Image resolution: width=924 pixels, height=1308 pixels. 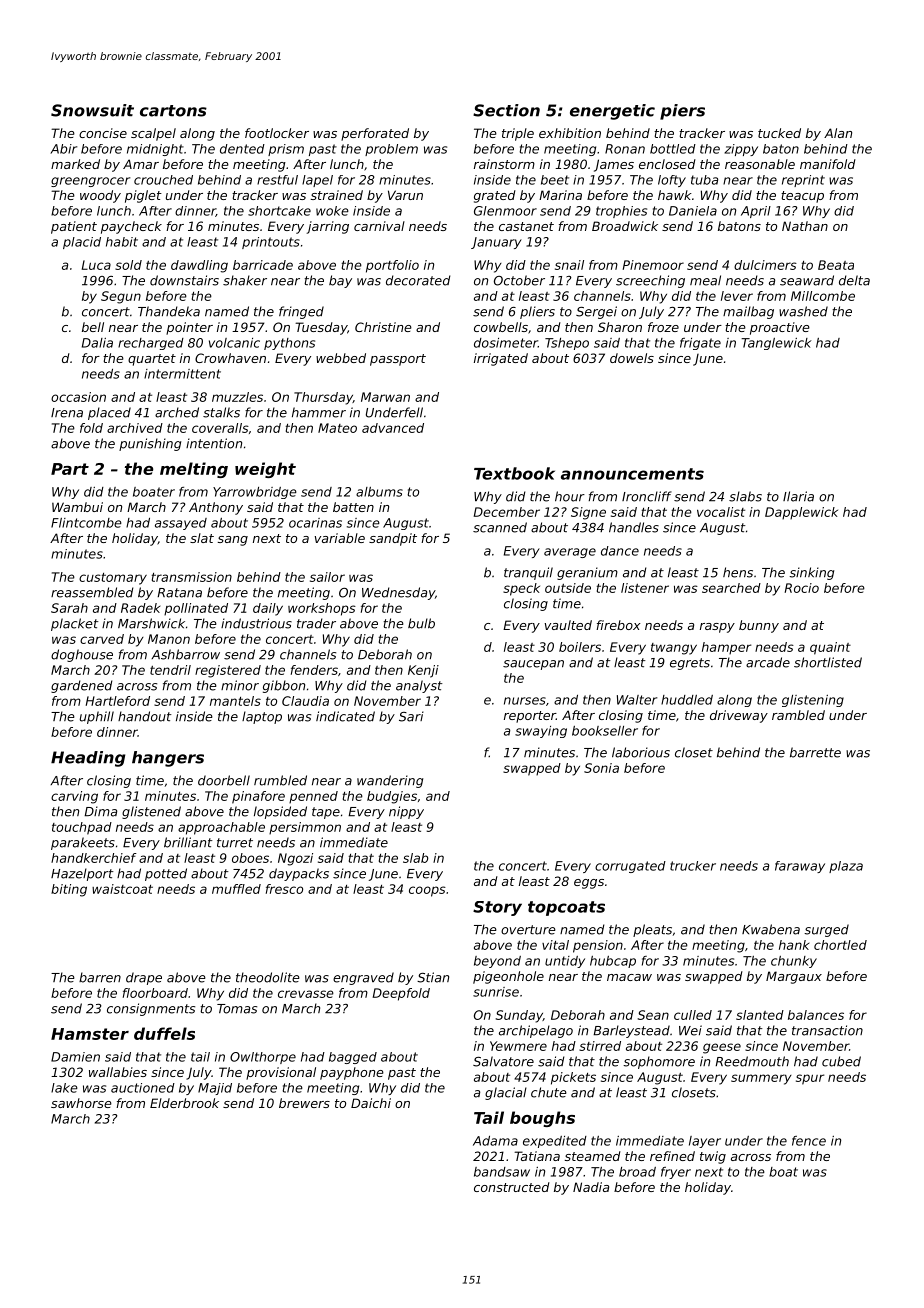 What do you see at coordinates (811, 573) in the screenshot?
I see `sinking` at bounding box center [811, 573].
